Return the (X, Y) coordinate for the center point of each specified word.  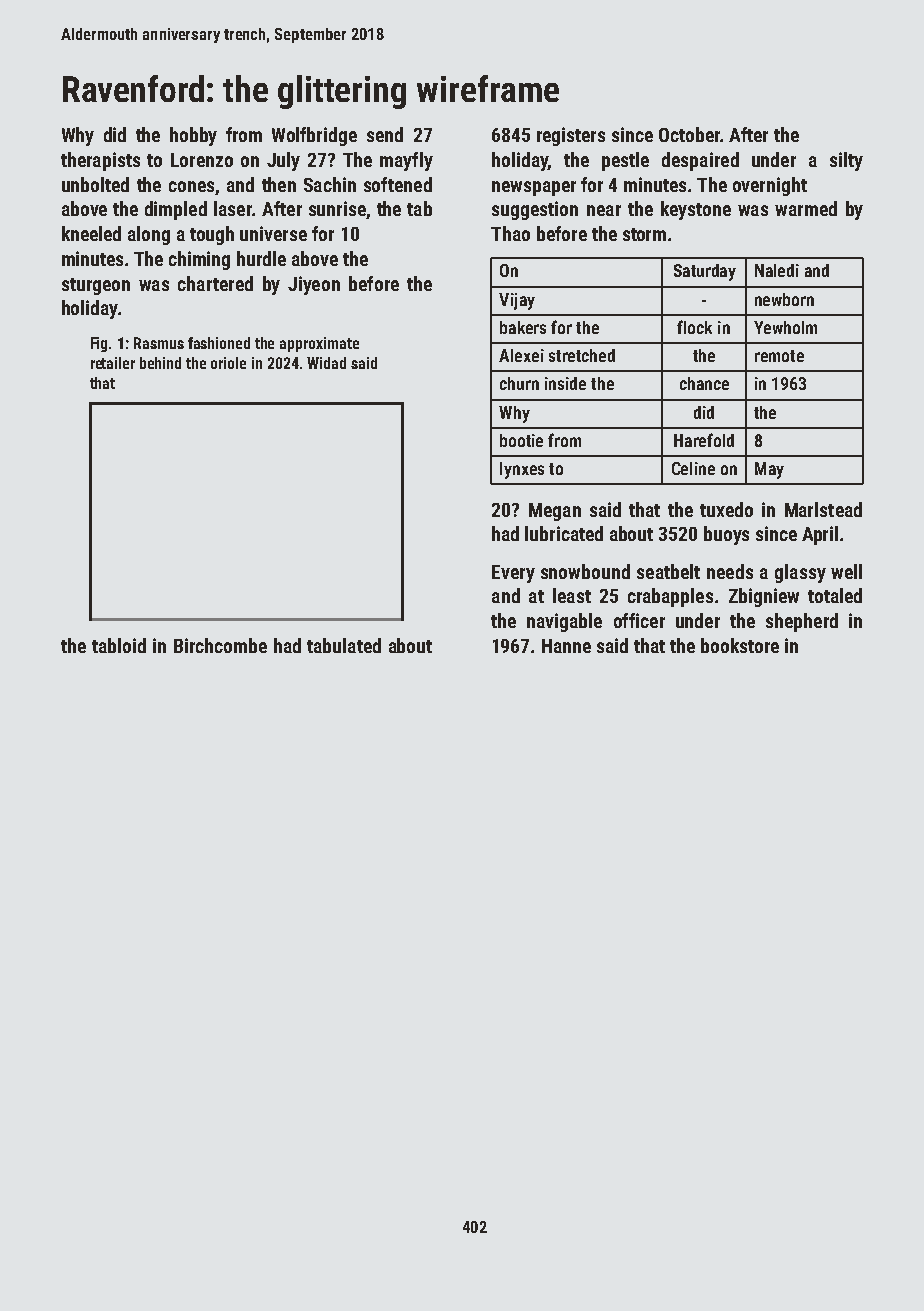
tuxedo (726, 509)
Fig (99, 344)
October (690, 134)
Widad (326, 363)
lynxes (522, 470)
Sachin (330, 184)
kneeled (91, 233)
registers (571, 136)
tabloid (119, 645)
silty (846, 161)
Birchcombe (220, 645)
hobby (193, 136)
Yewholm (785, 327)
